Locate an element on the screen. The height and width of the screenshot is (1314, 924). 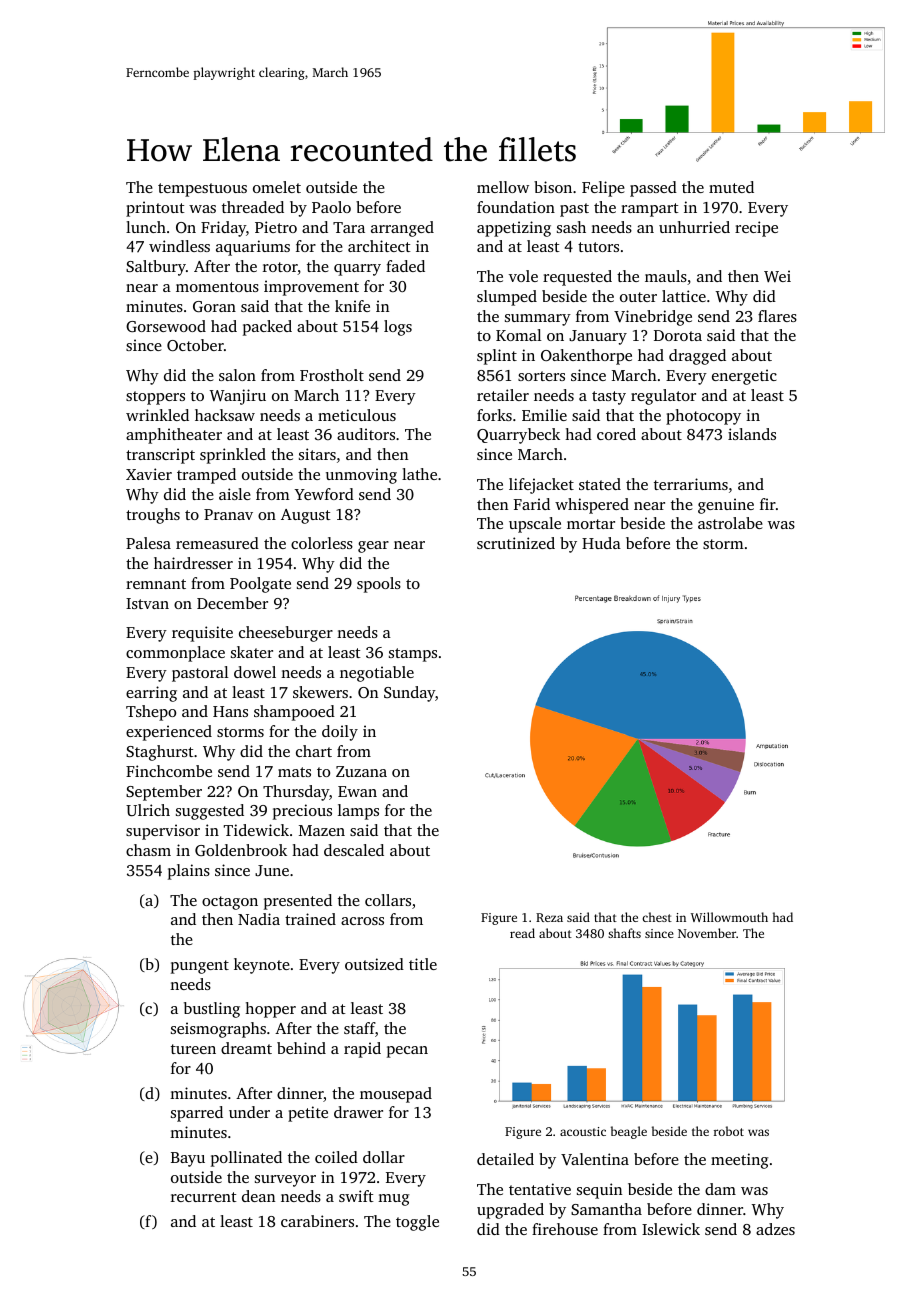
carabiners is located at coordinates (317, 1221).
